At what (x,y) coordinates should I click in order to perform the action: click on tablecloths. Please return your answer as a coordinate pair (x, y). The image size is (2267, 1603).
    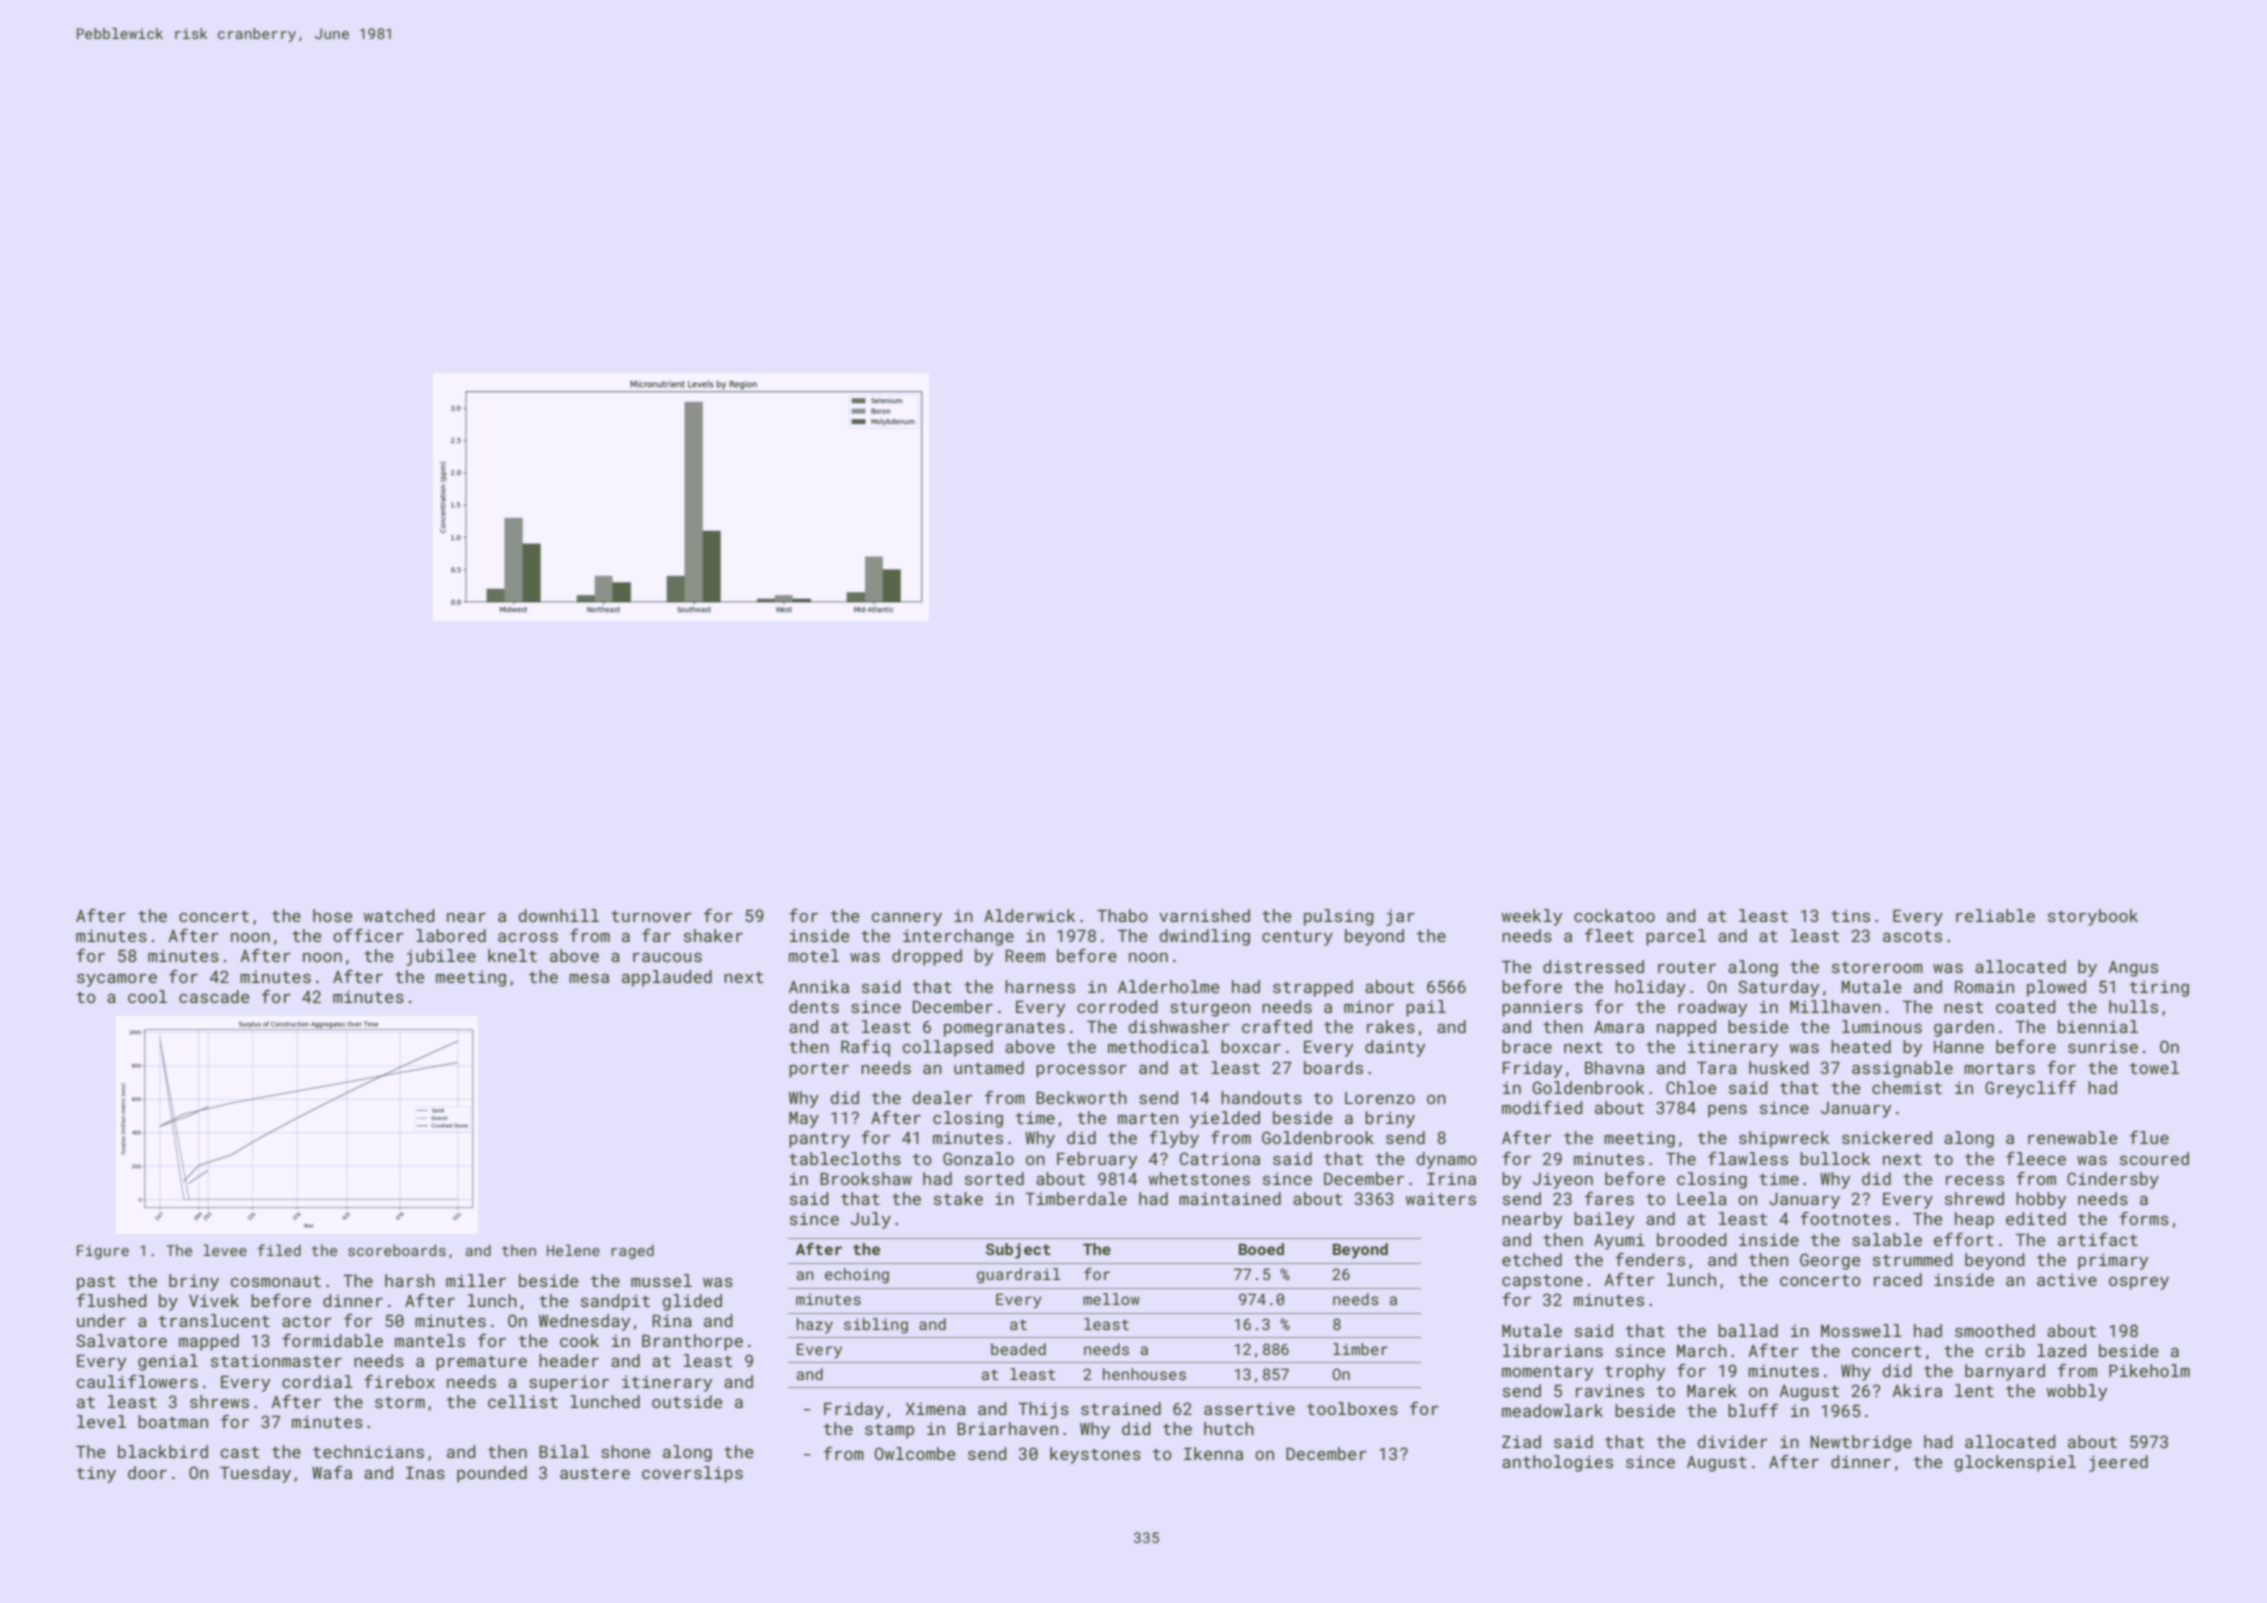
    Looking at the image, I should click on (845, 1158).
